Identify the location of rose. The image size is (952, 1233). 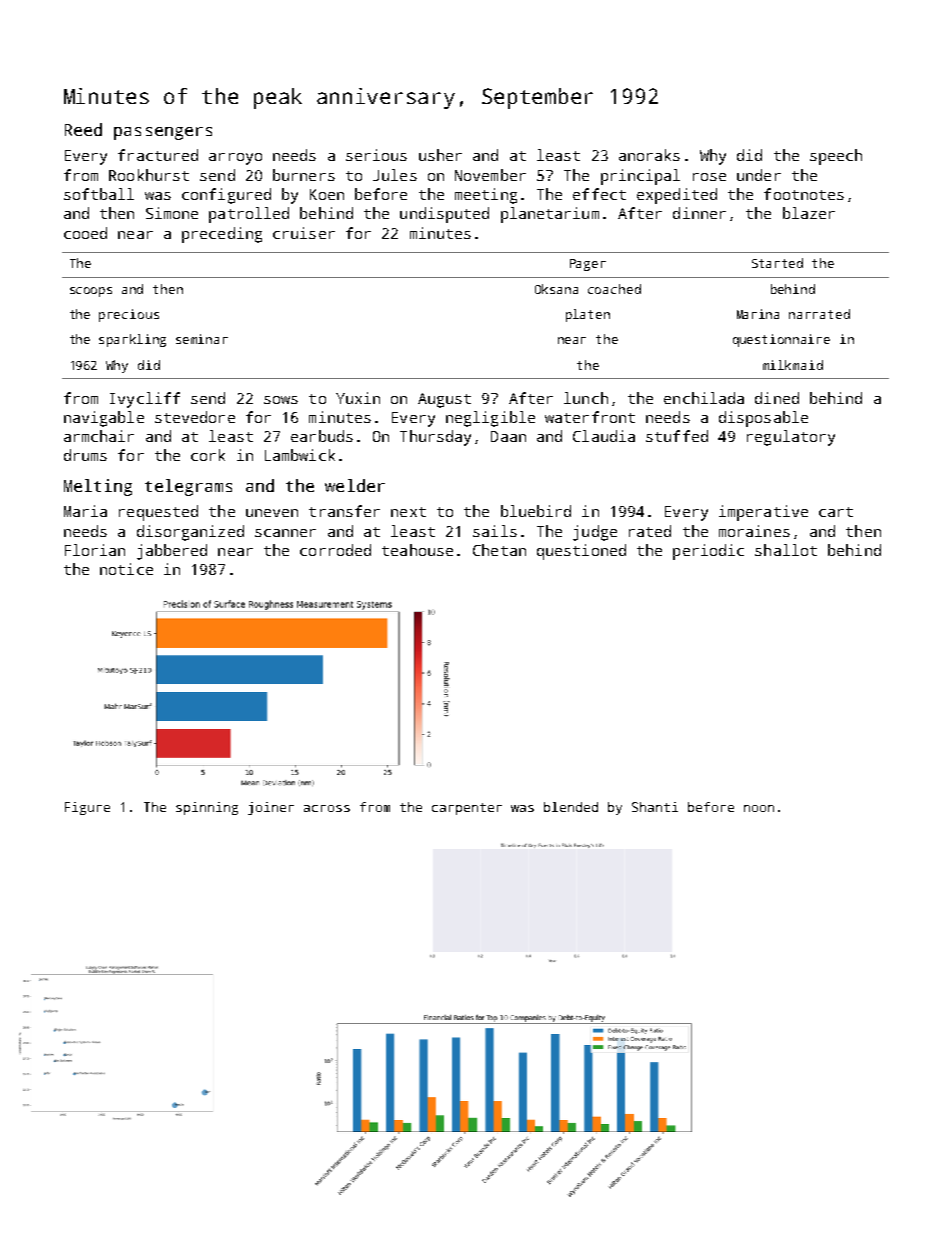
(709, 177).
